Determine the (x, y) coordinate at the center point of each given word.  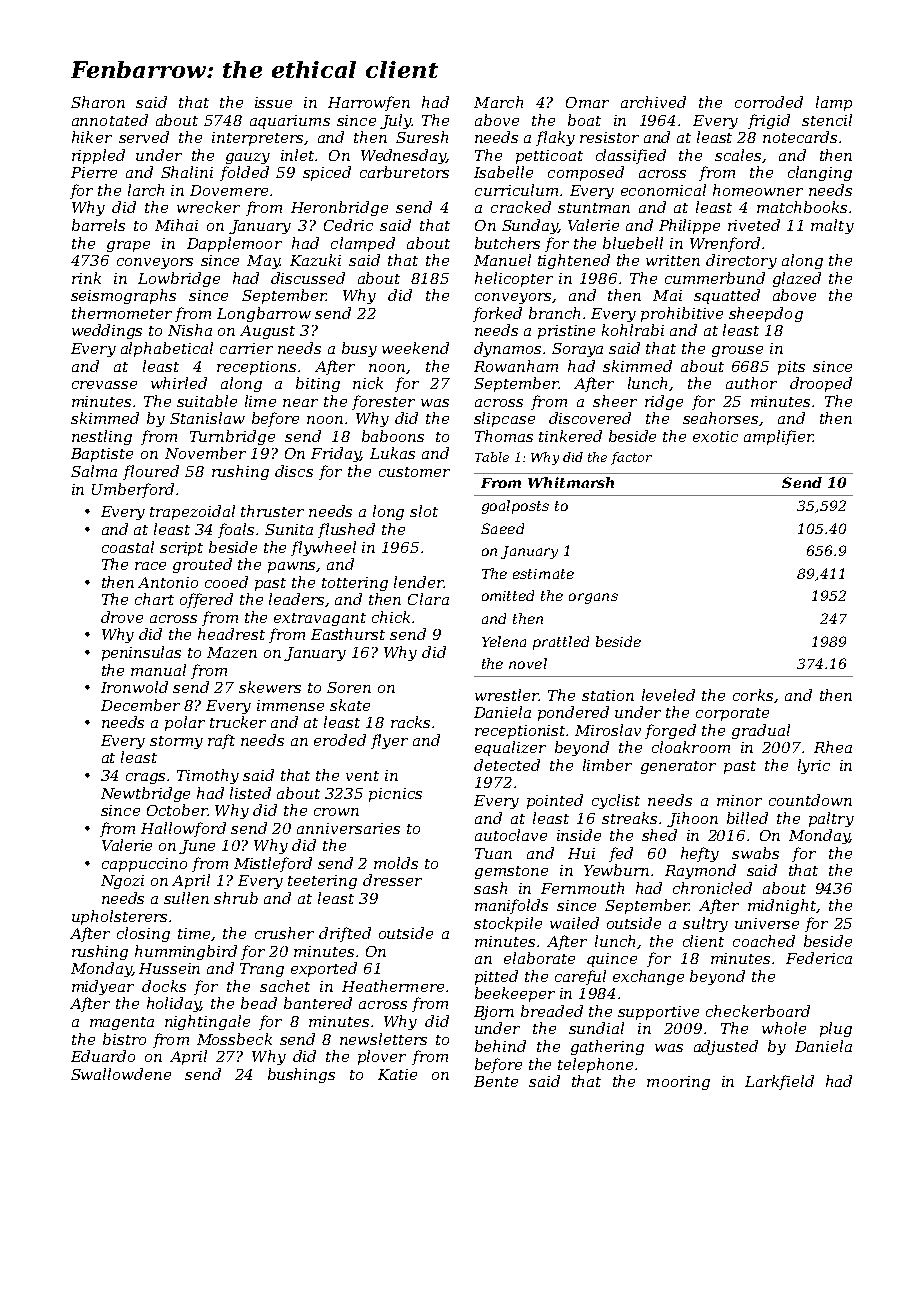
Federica (819, 958)
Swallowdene (121, 1074)
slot (424, 511)
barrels (98, 225)
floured (151, 472)
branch (554, 313)
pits (791, 368)
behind (500, 1046)
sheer (615, 401)
